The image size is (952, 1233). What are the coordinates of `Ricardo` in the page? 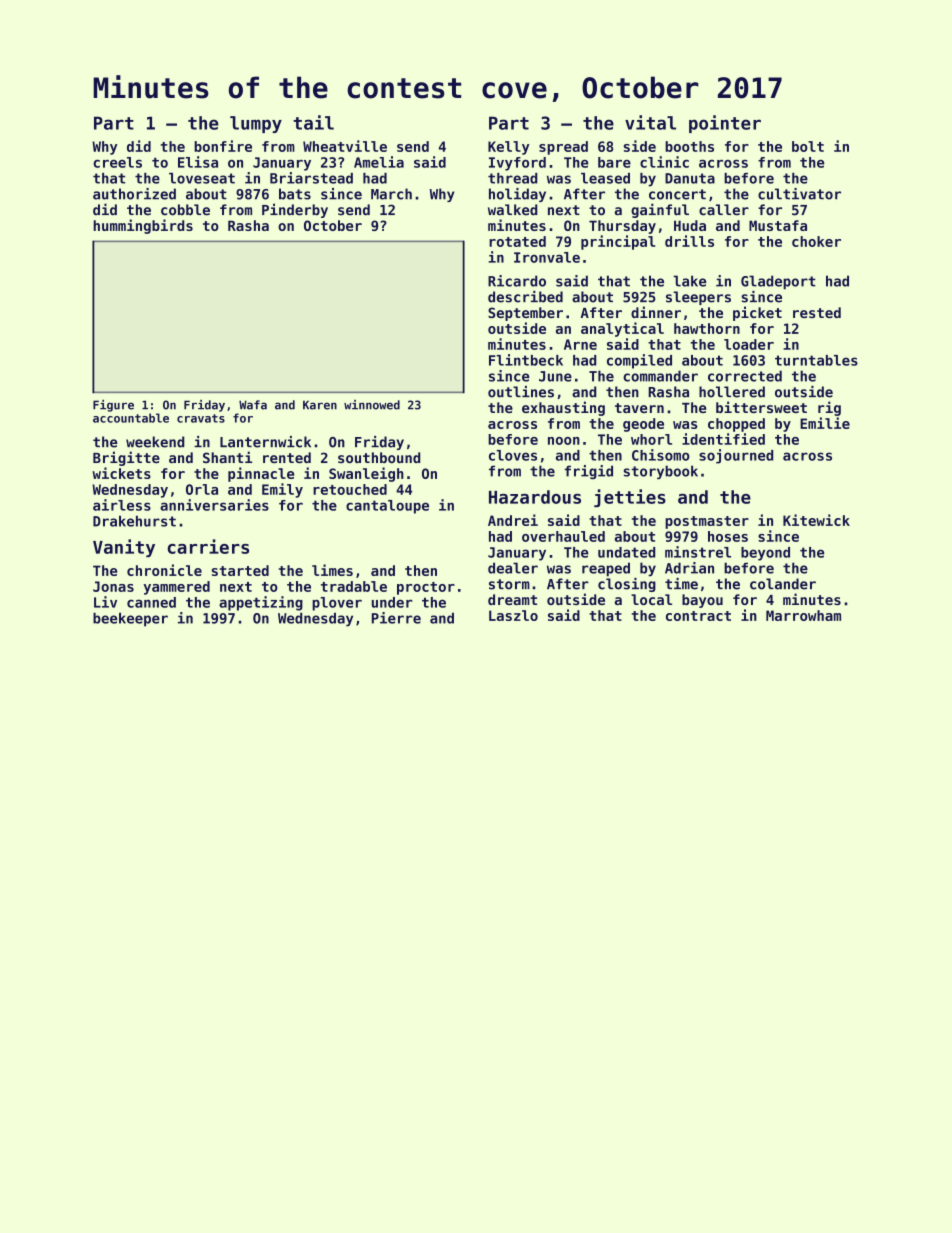 It's located at (517, 281).
